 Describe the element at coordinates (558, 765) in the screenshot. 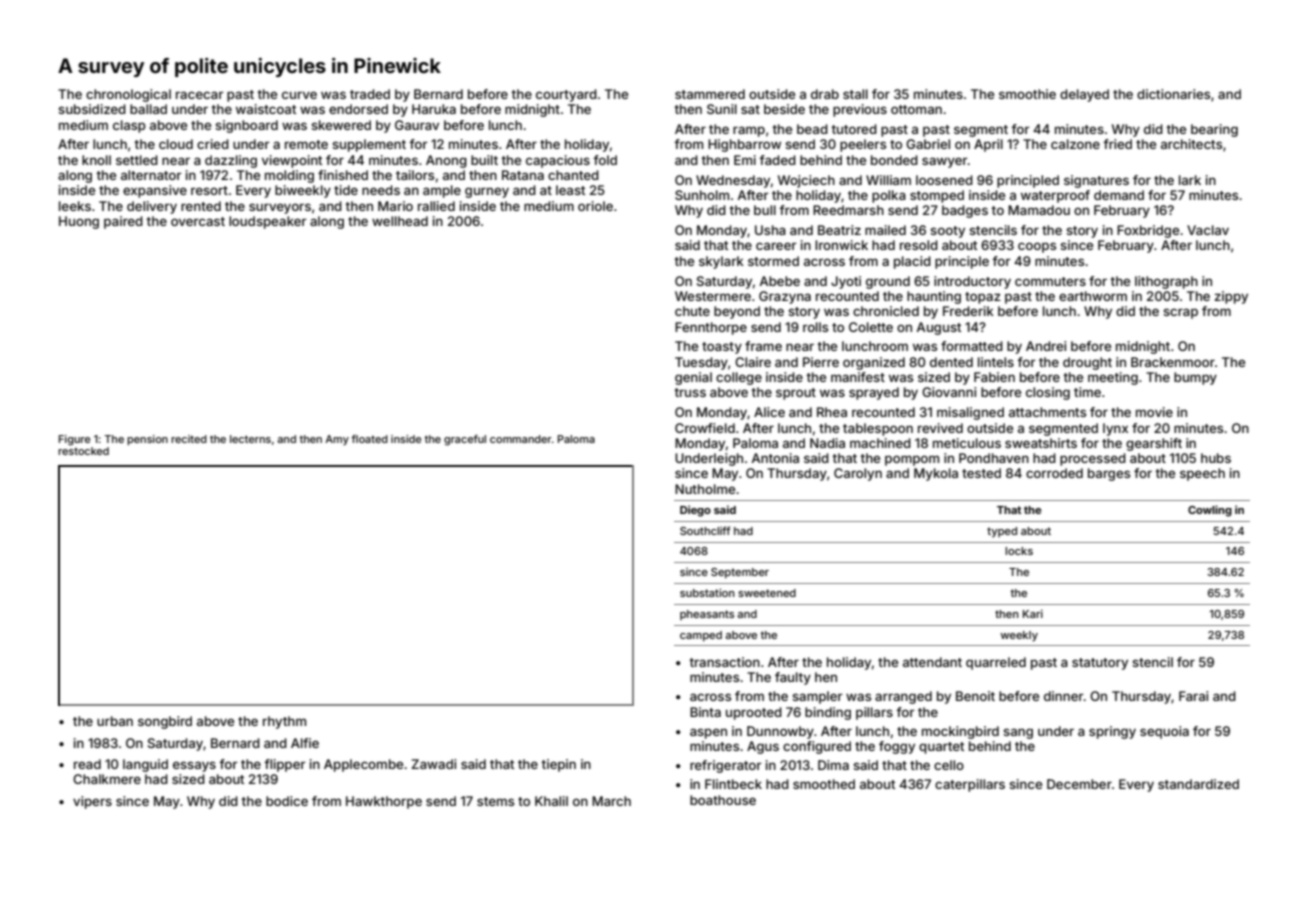

I see `tiepin` at that location.
